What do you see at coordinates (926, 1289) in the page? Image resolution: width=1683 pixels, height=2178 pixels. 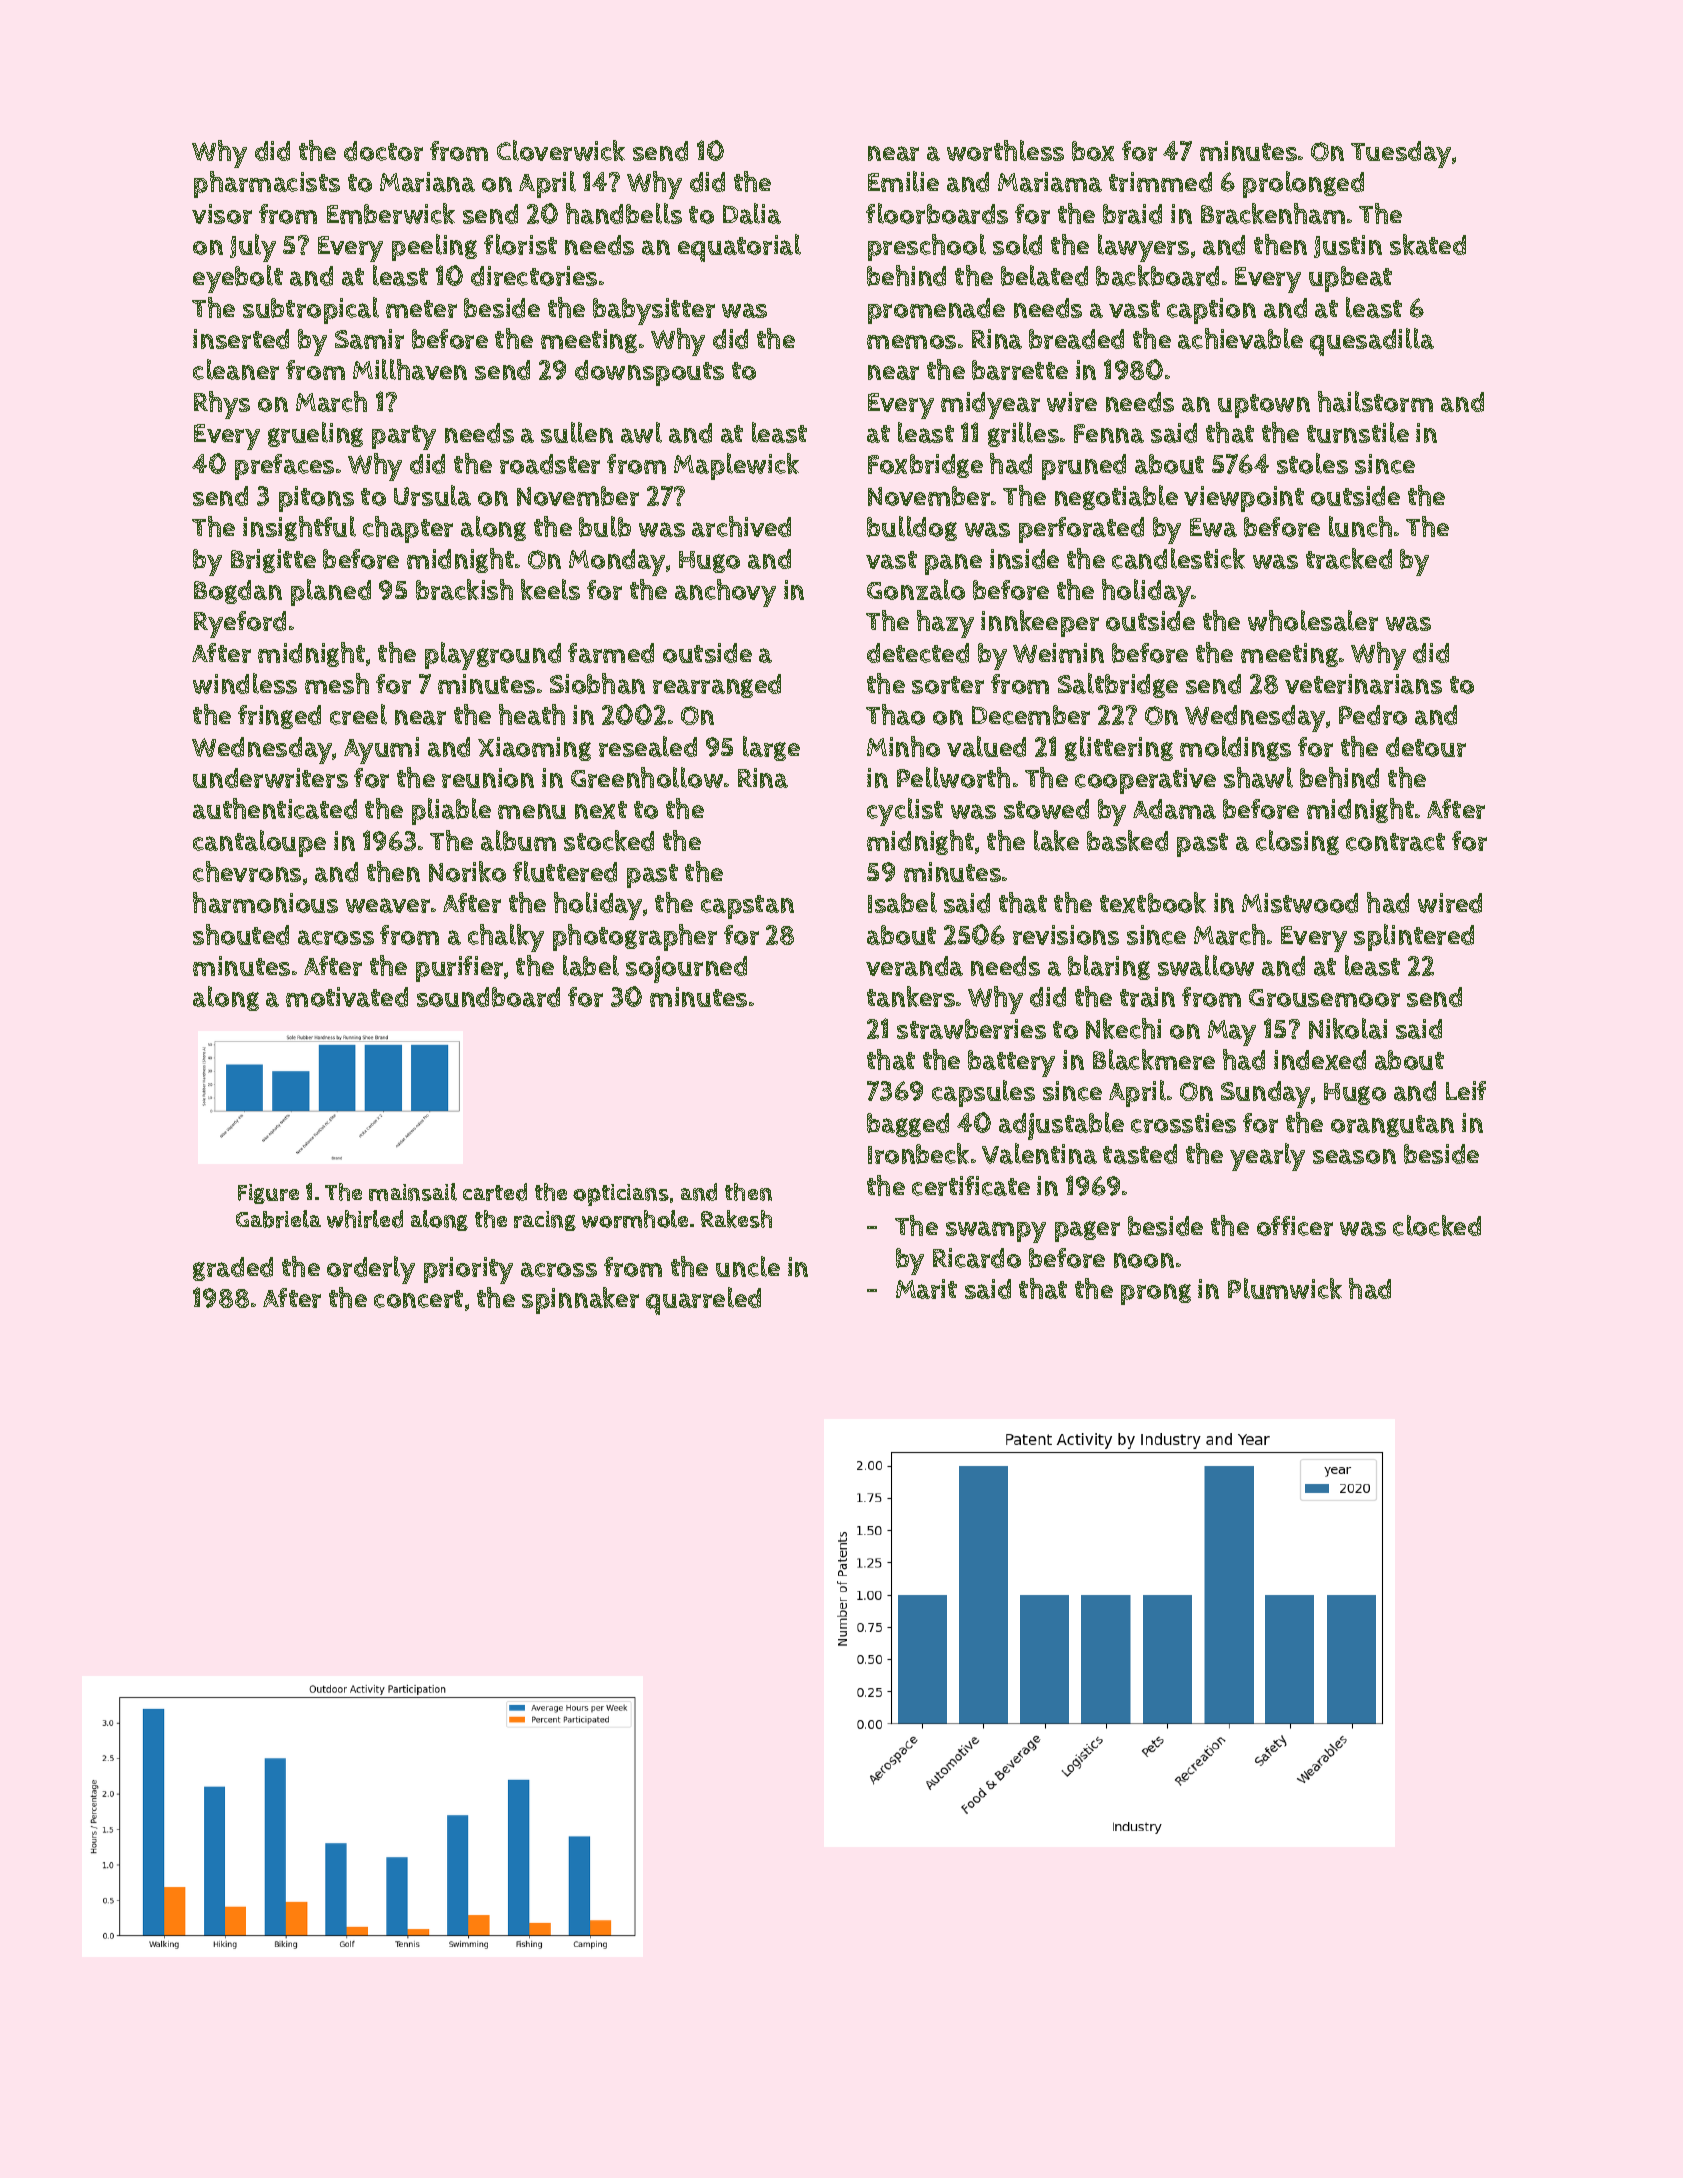 I see `Marit` at bounding box center [926, 1289].
